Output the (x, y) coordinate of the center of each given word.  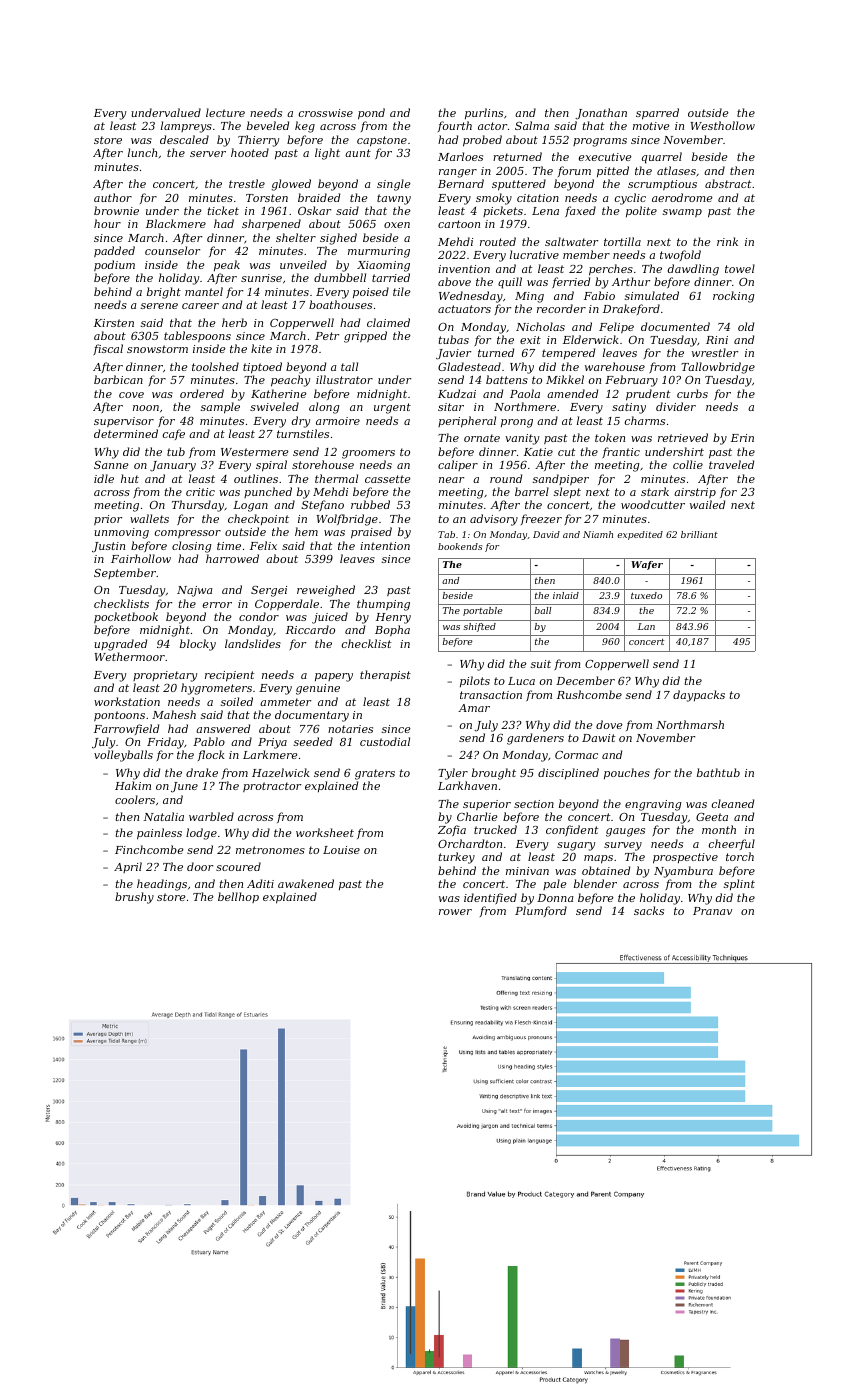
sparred (657, 114)
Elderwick (591, 339)
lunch (142, 152)
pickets (503, 211)
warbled (211, 816)
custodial (385, 741)
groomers (368, 454)
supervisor (124, 422)
